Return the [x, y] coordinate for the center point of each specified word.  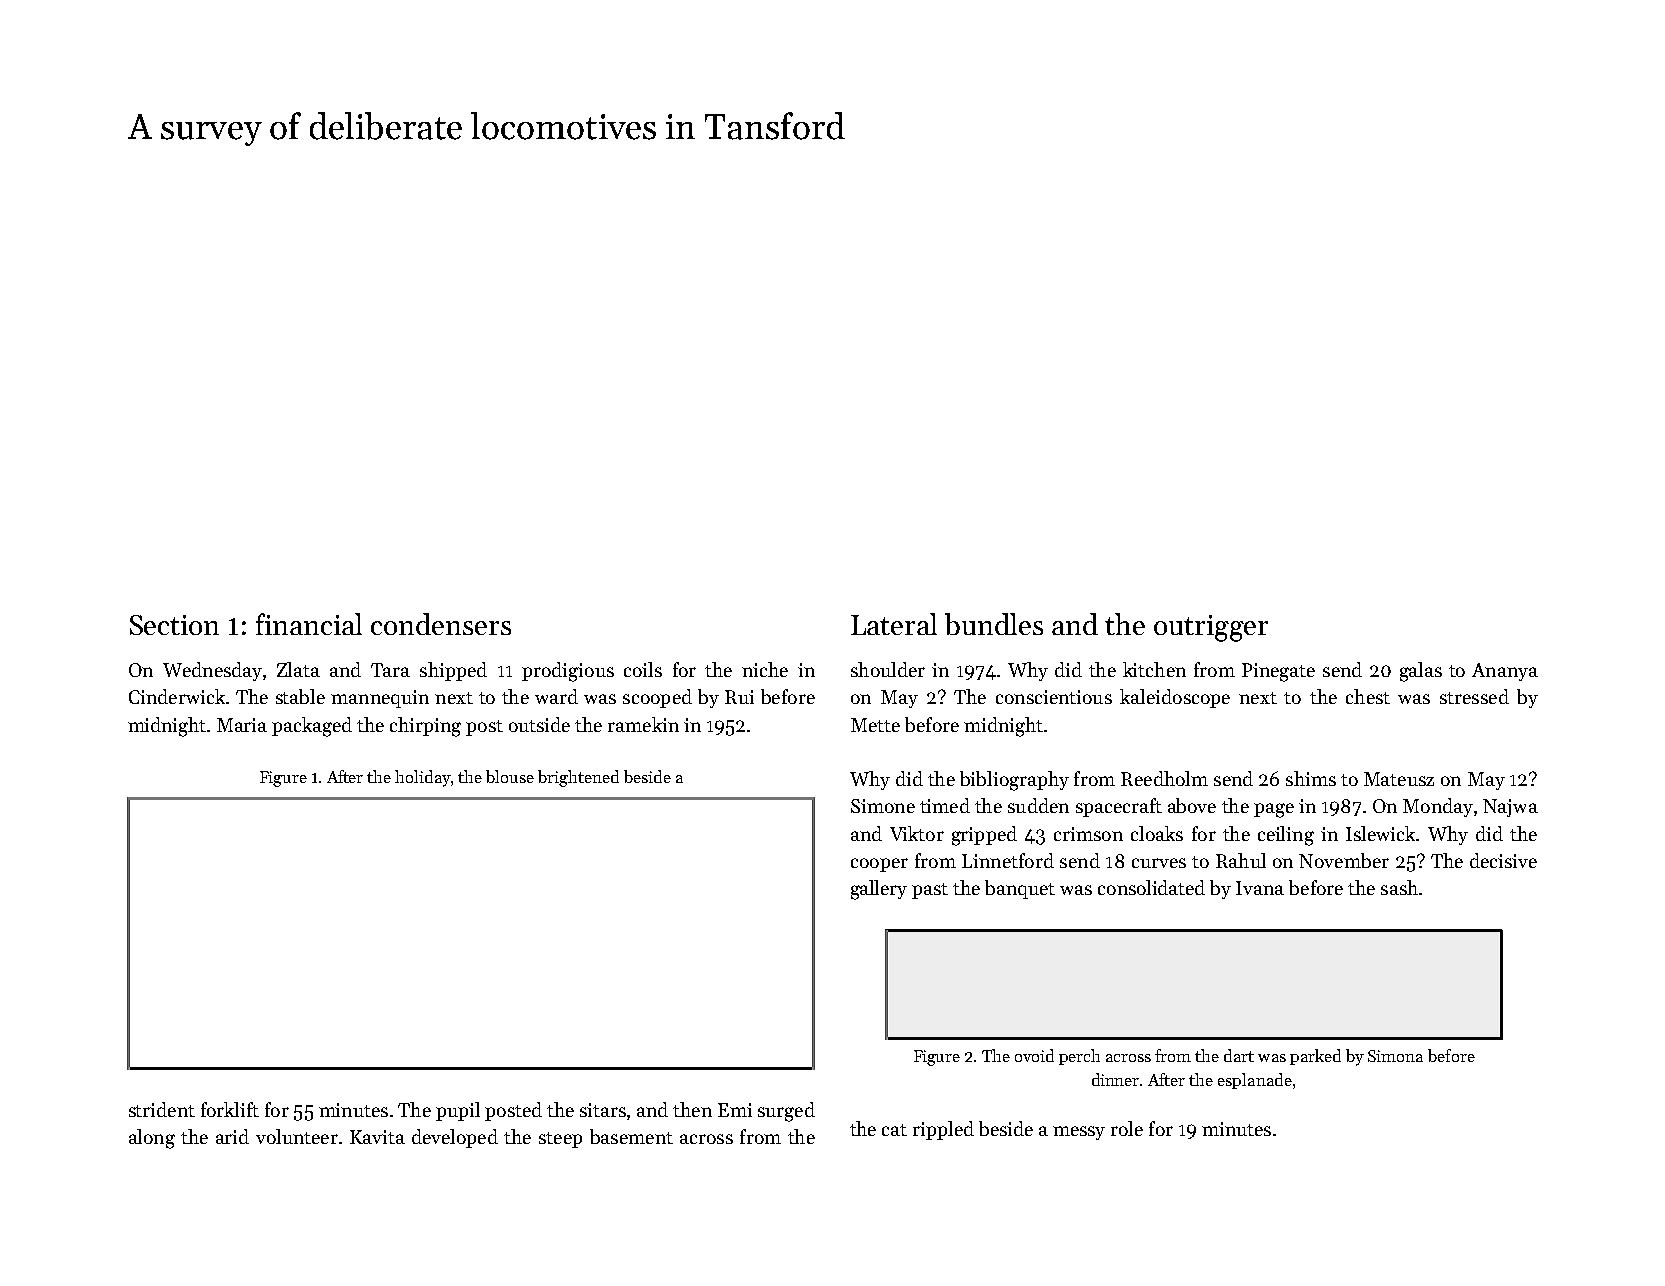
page [1274, 810]
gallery [879, 890]
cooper [879, 865]
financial [309, 624]
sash [1399, 887]
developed [455, 1138]
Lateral [894, 624]
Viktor [917, 833]
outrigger [1211, 628]
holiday [423, 778]
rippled [943, 1130]
